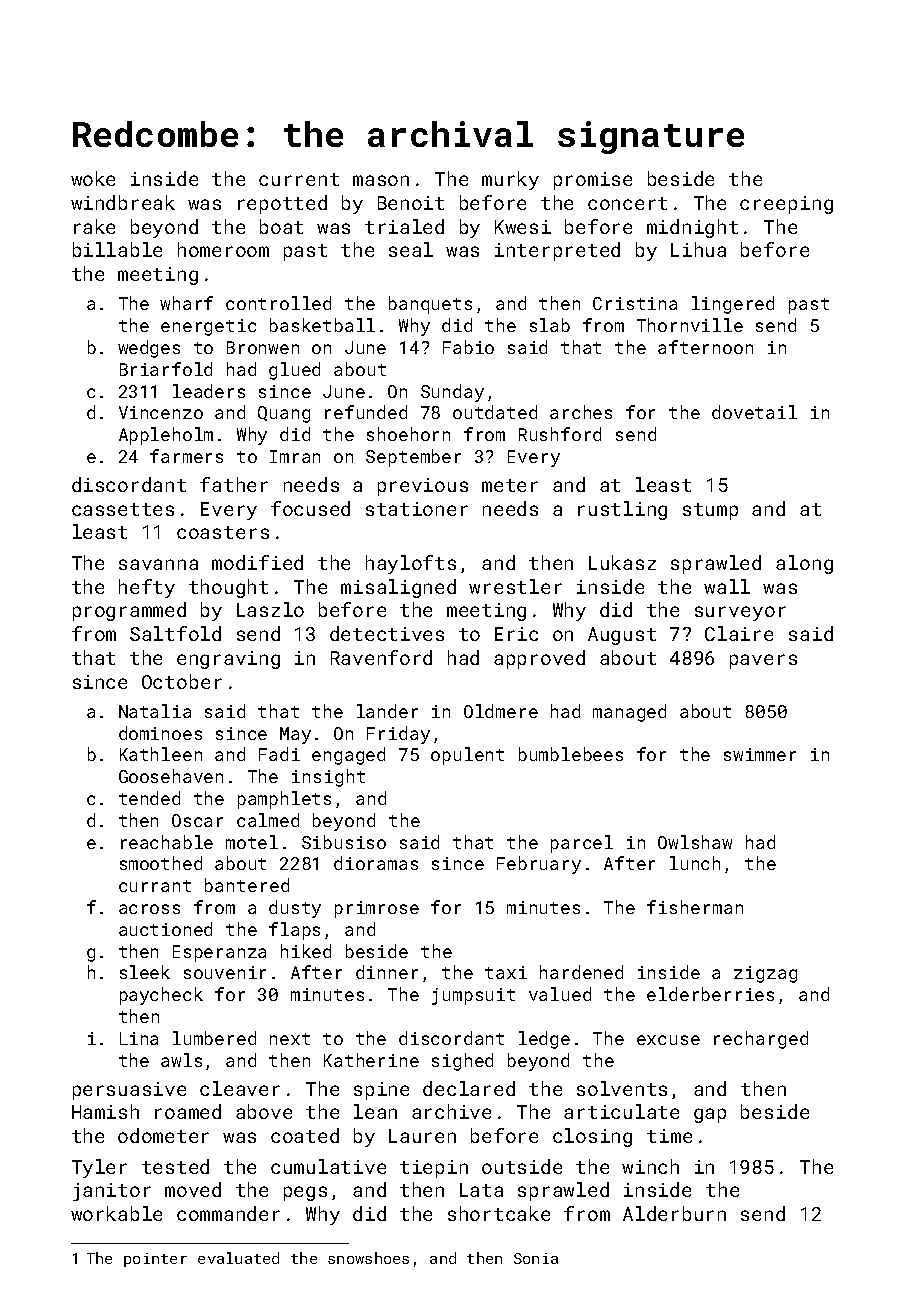 The image size is (908, 1316). I want to click on primrose, so click(377, 909).
